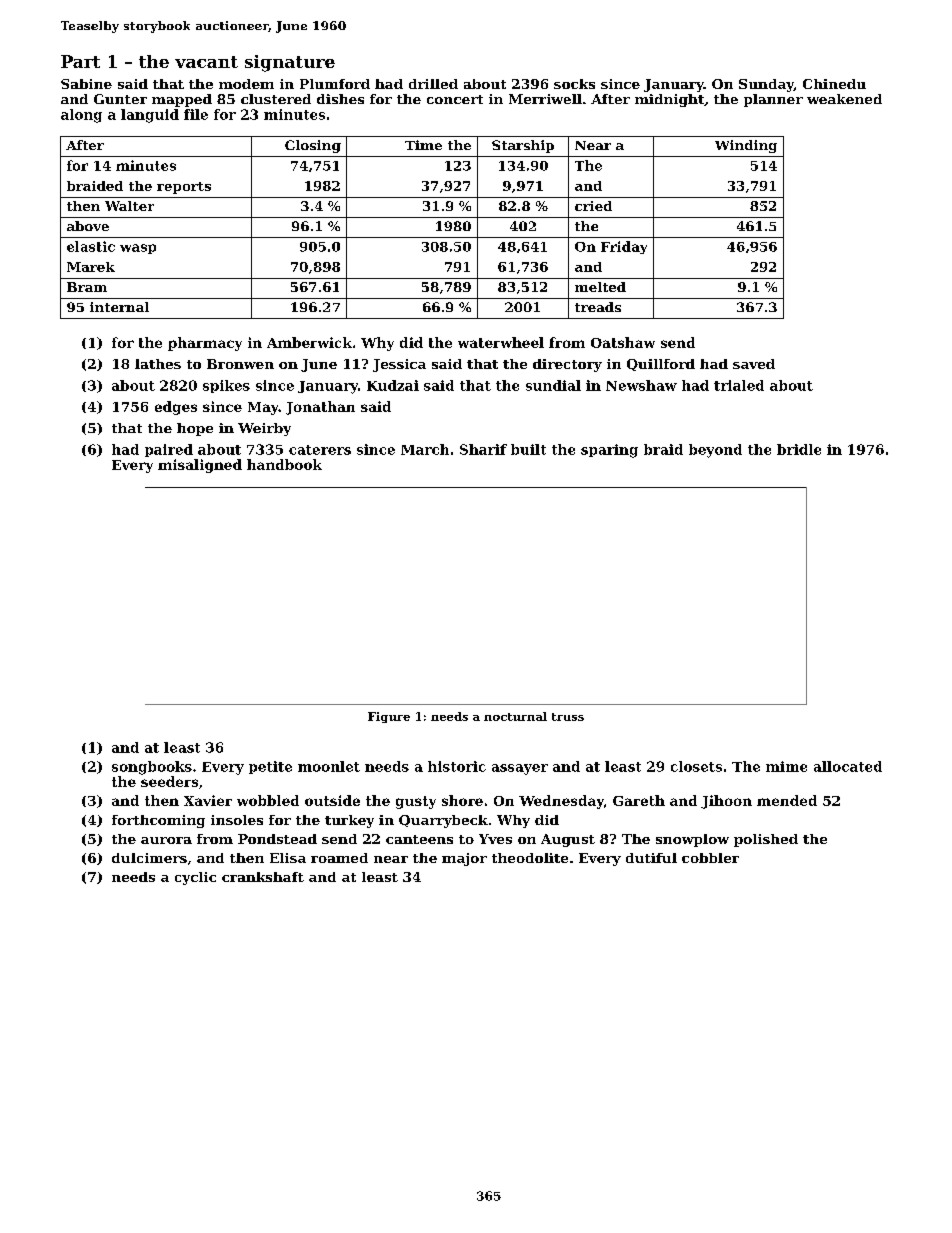 This page has height=1233, width=952. Describe the element at coordinates (799, 449) in the page. I see `bridle` at that location.
